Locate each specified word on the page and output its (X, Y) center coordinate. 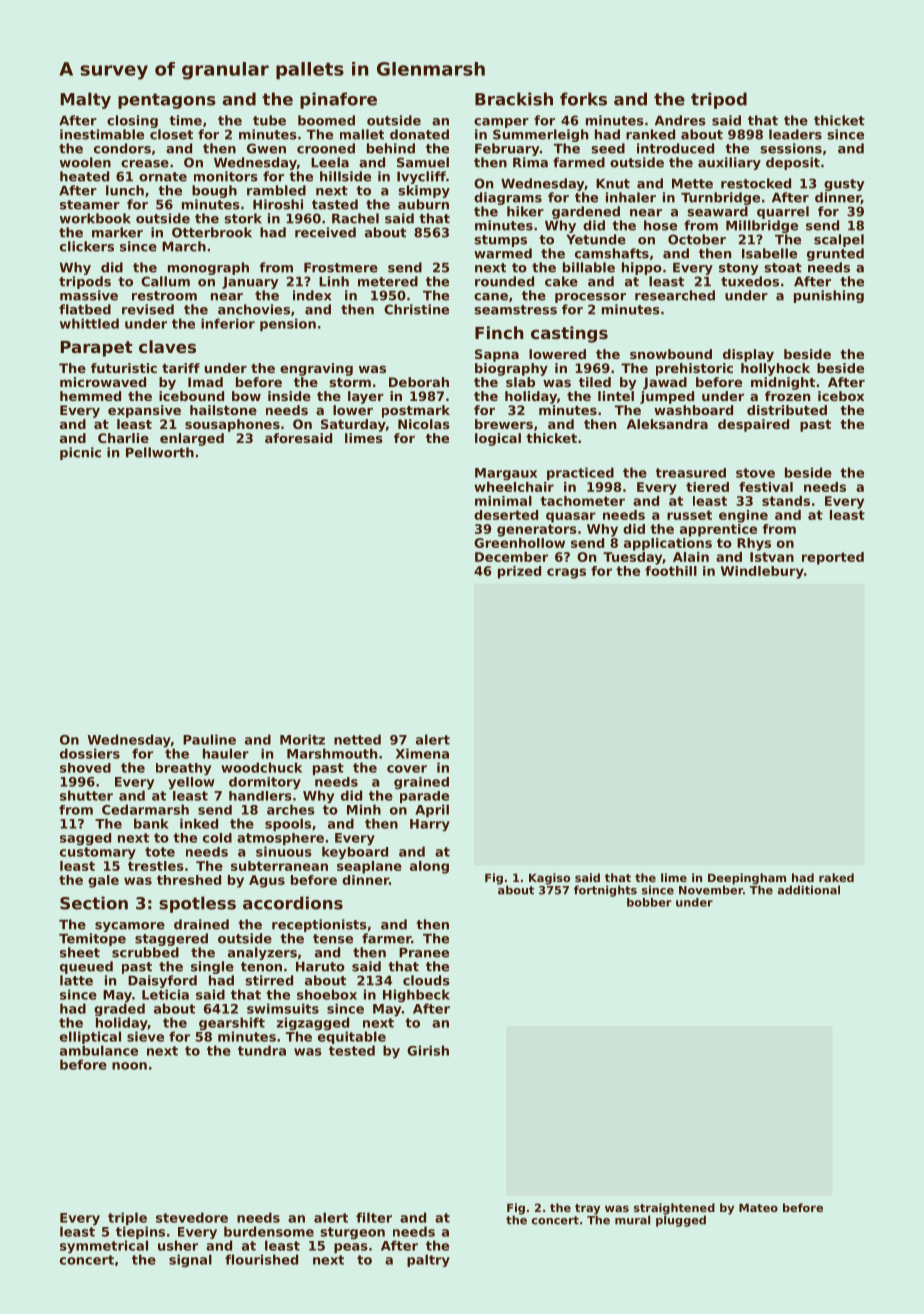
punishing (829, 296)
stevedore (192, 1217)
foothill (671, 571)
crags (566, 573)
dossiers (90, 753)
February (507, 149)
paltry (428, 1260)
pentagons (167, 101)
